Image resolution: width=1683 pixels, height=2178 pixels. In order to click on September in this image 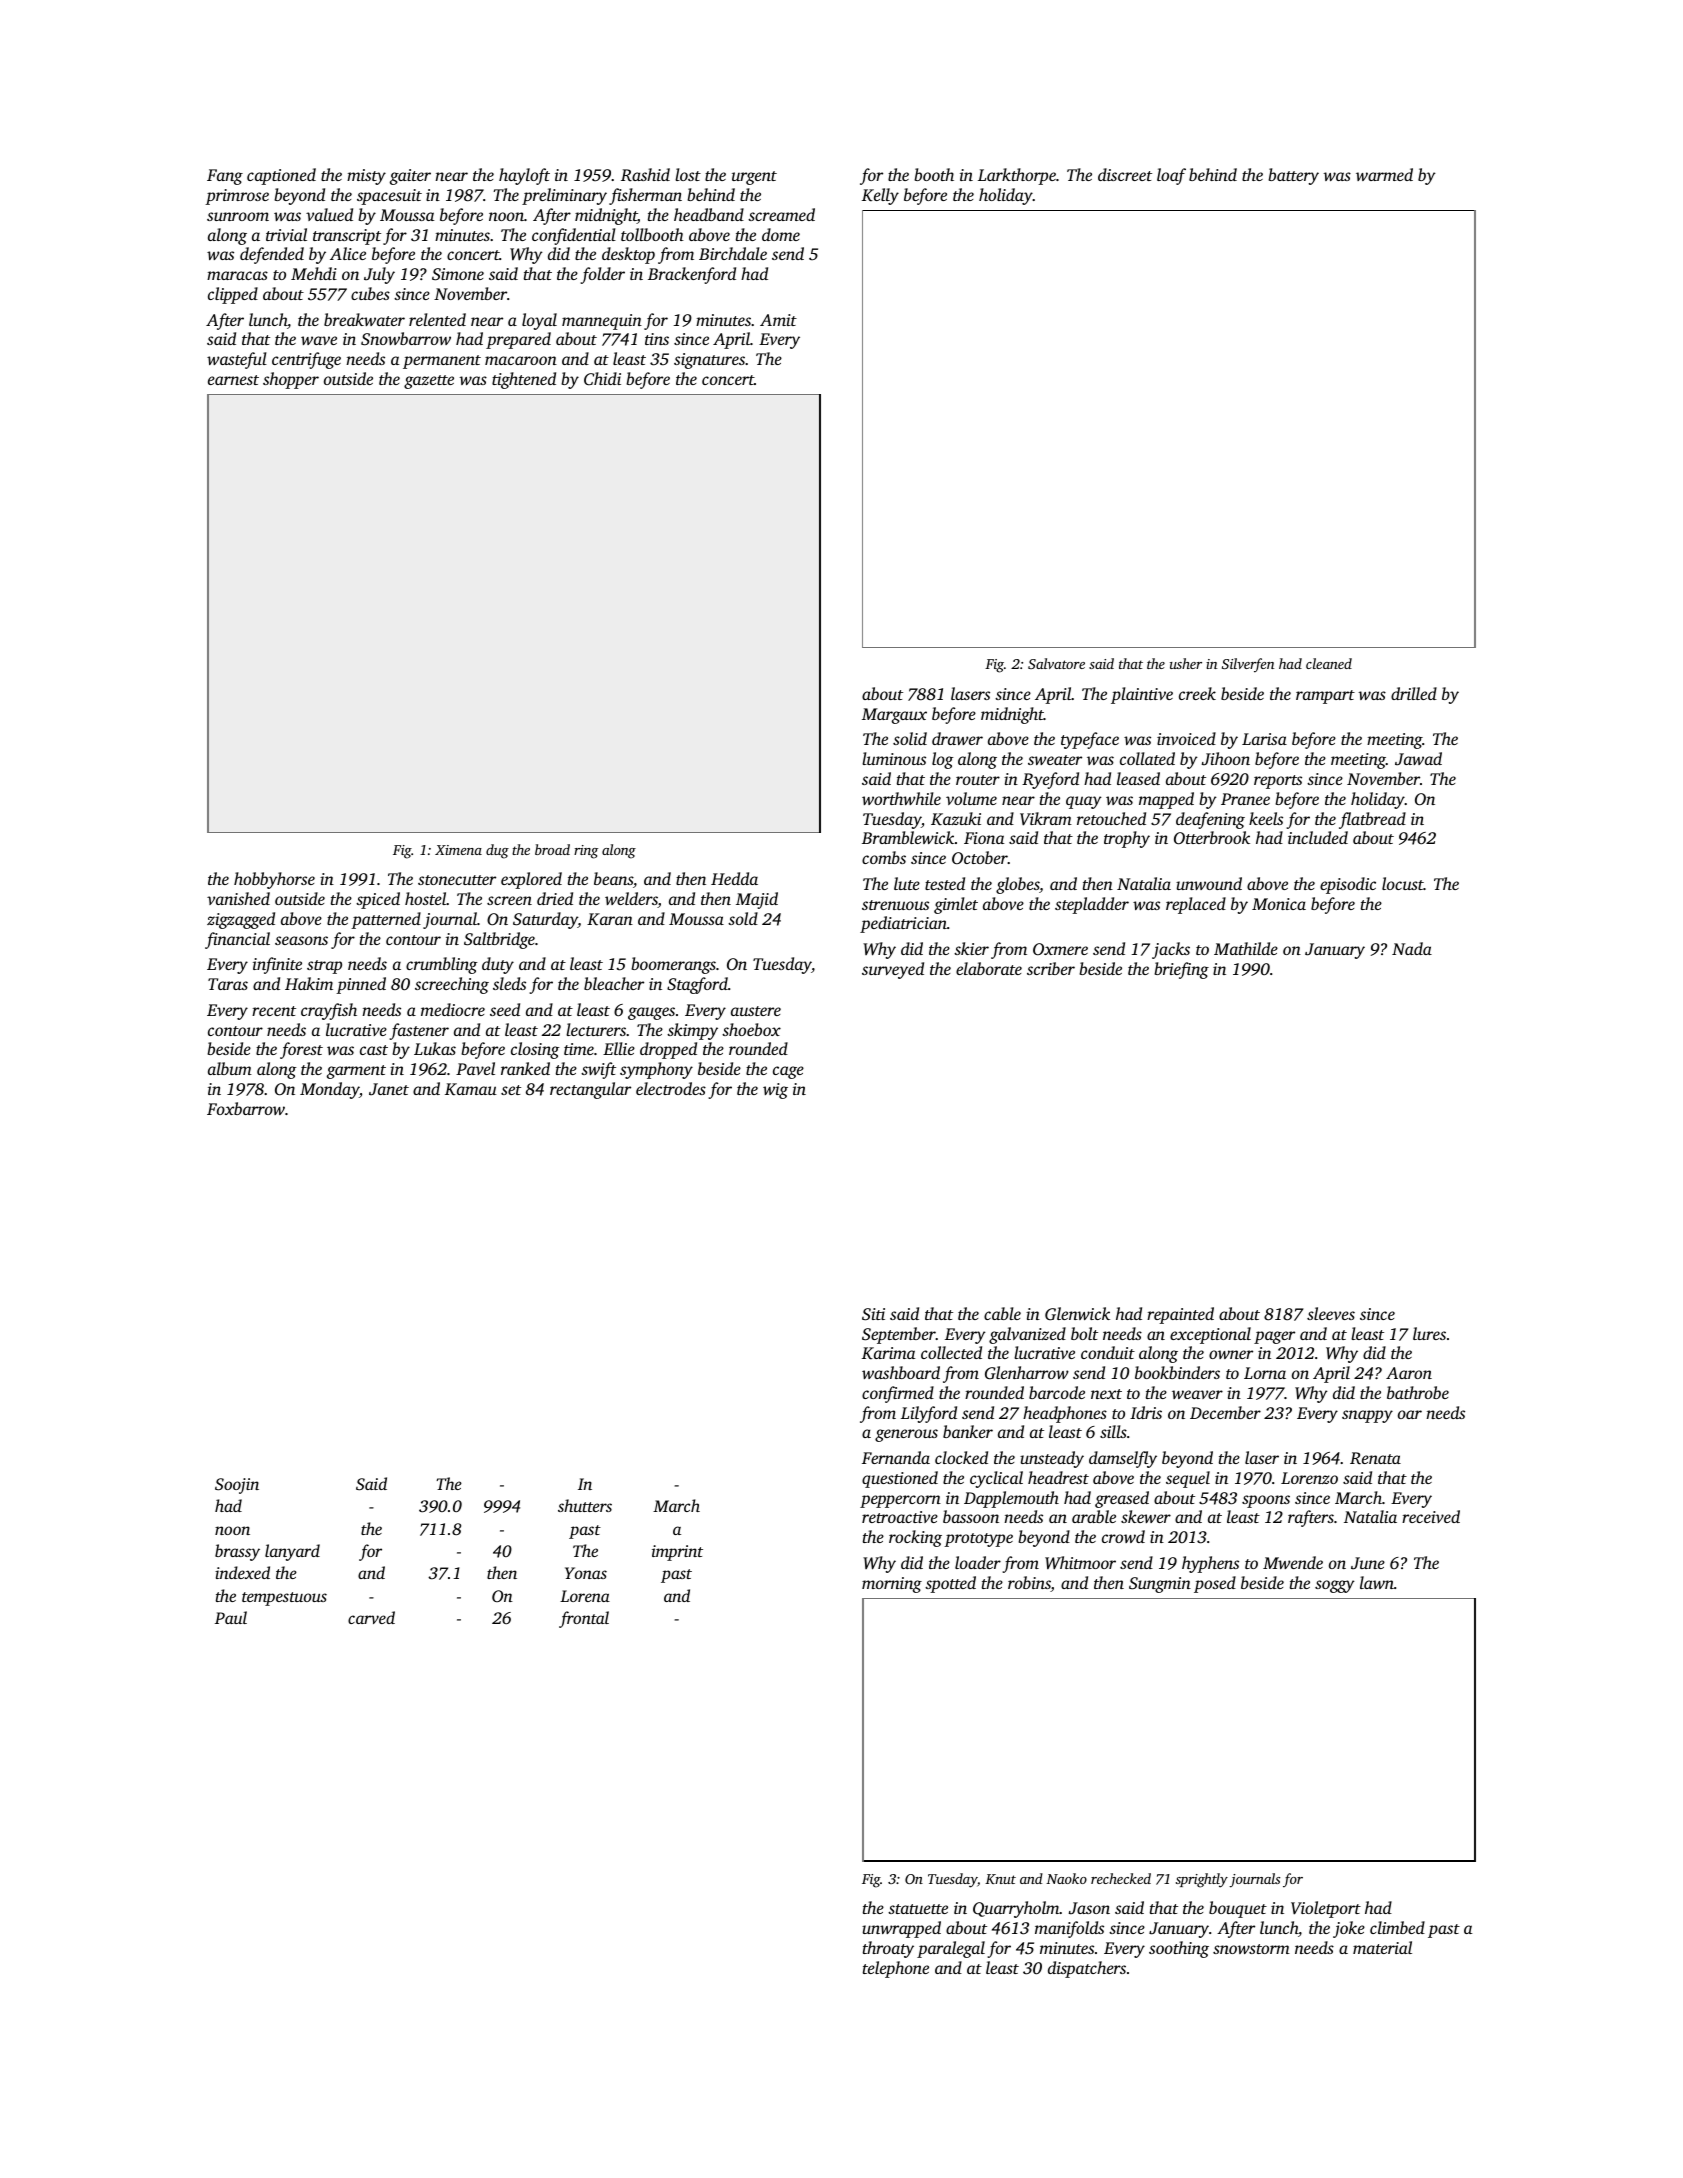, I will do `click(899, 1335)`.
